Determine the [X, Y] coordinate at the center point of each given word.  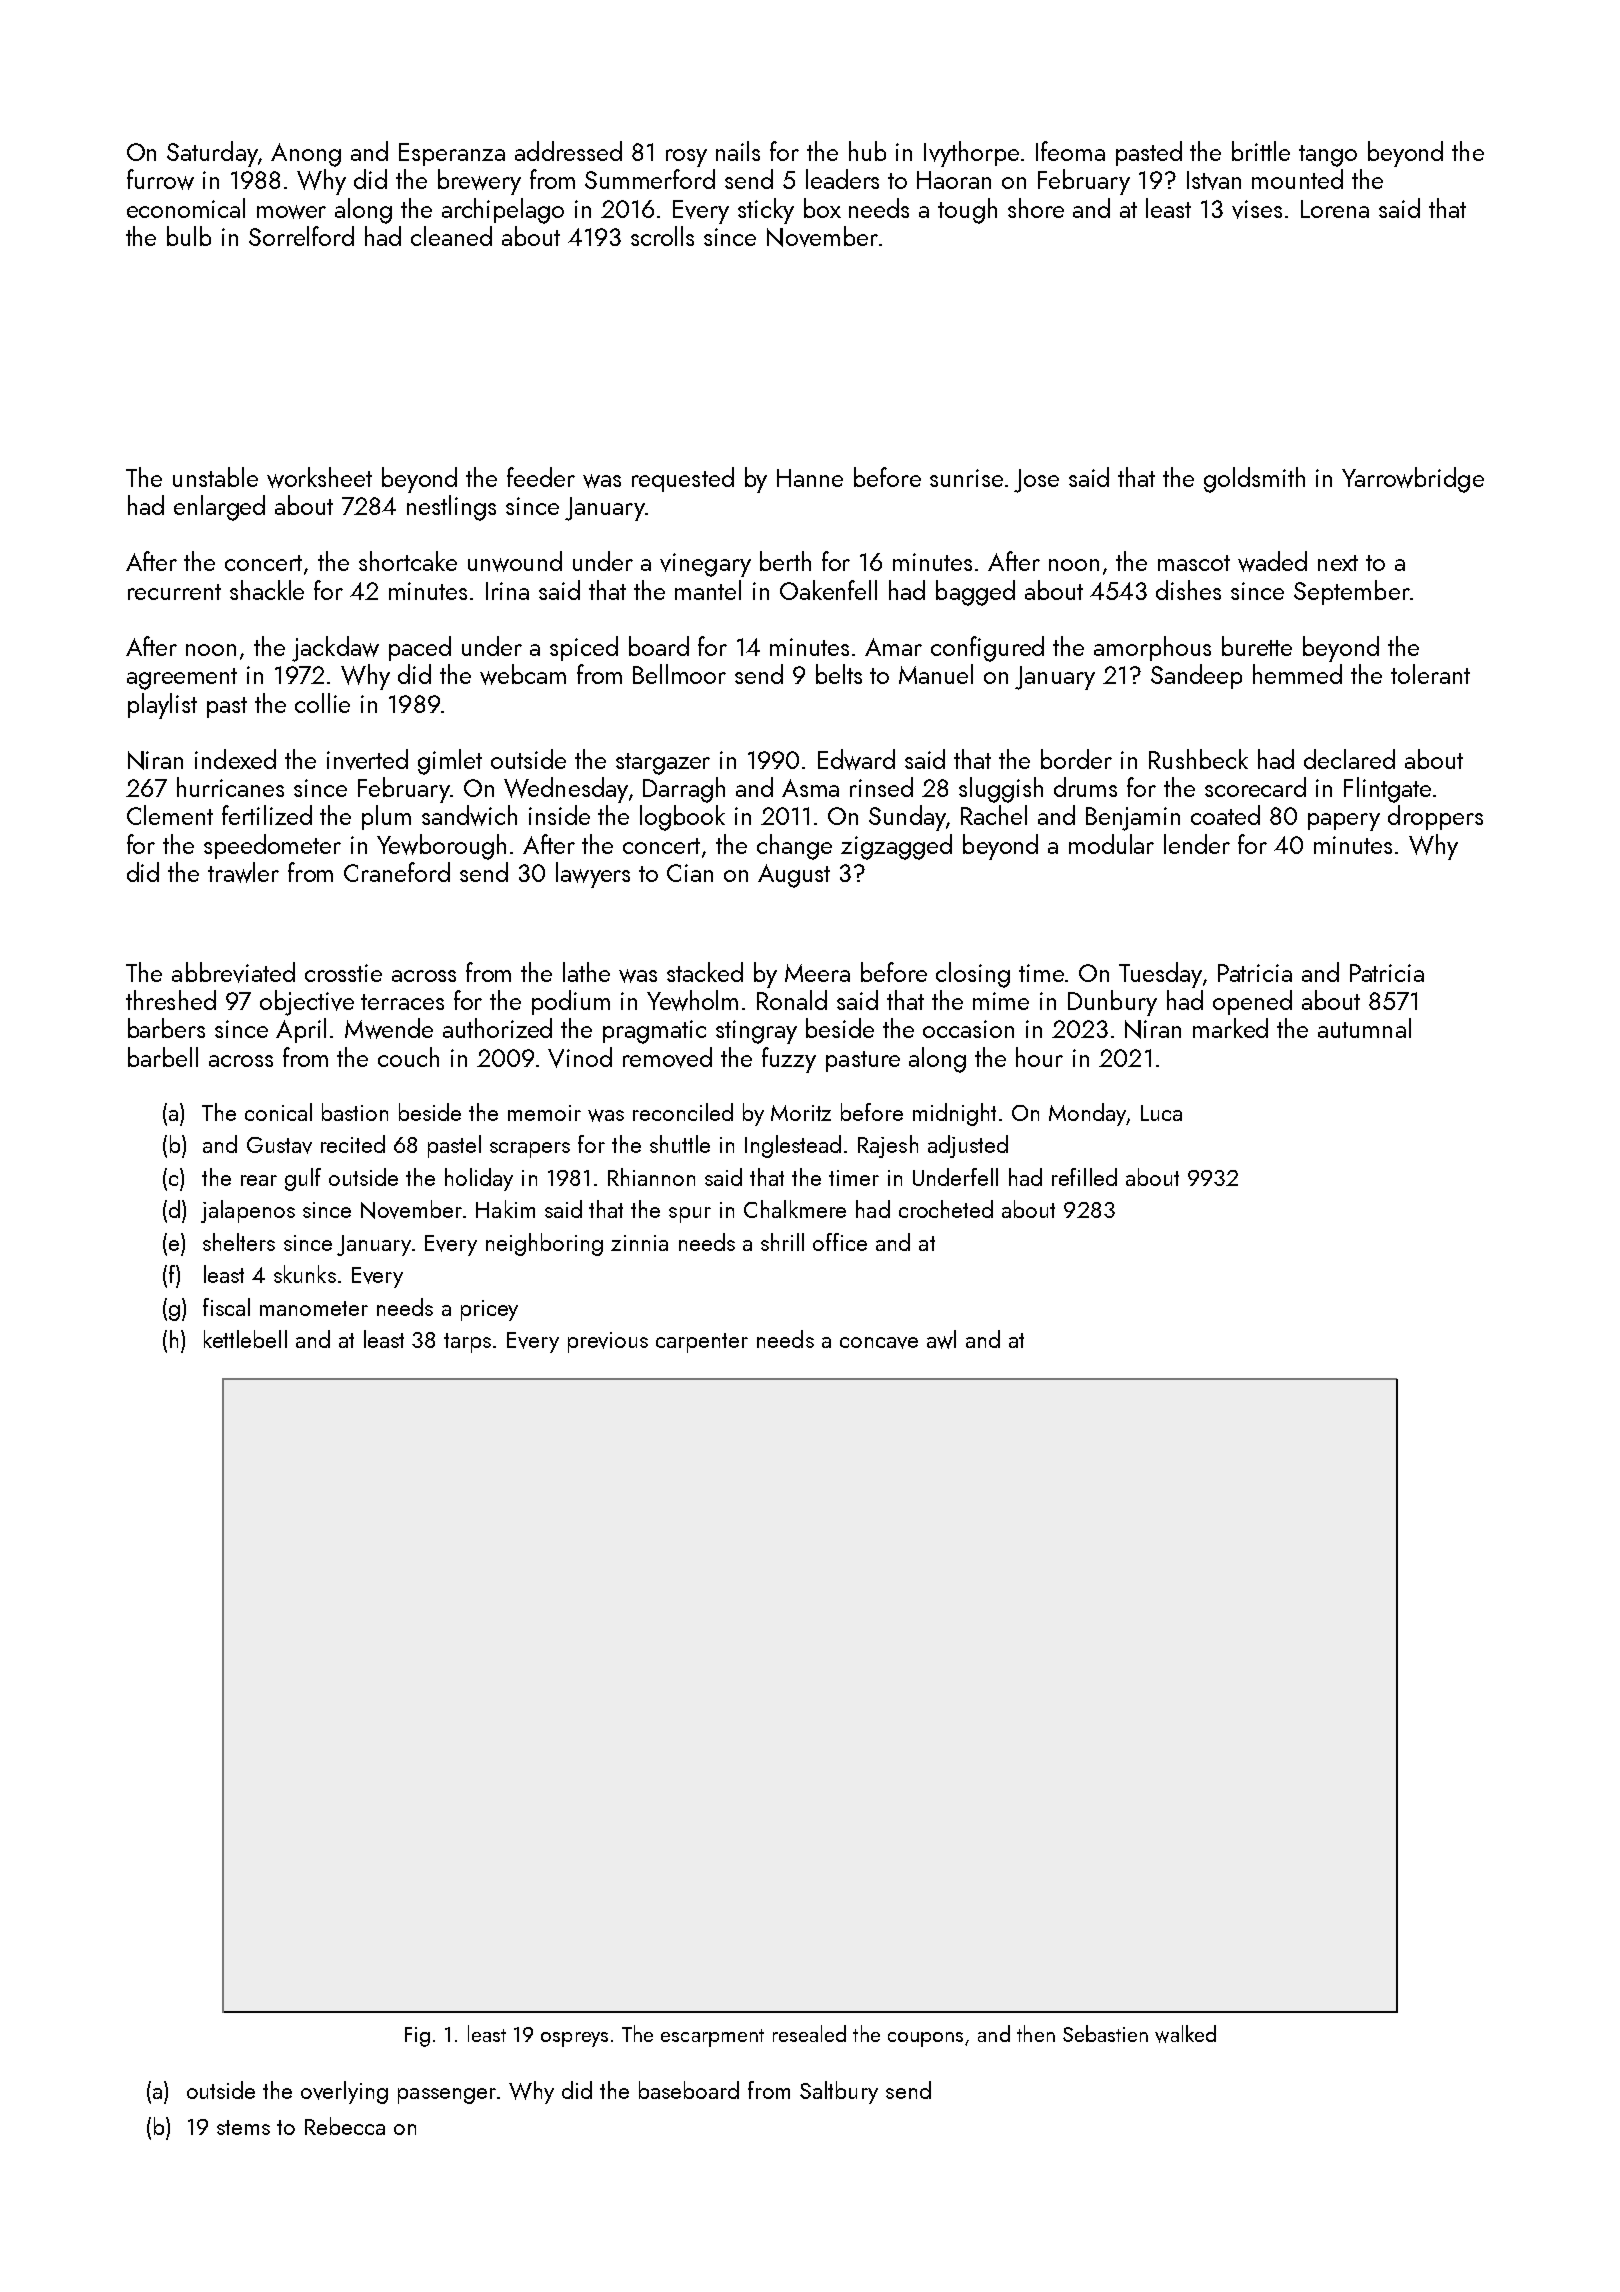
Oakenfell [828, 590]
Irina [507, 591]
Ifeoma [1070, 151]
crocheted [946, 1209]
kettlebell [245, 1339]
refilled [1084, 1177]
